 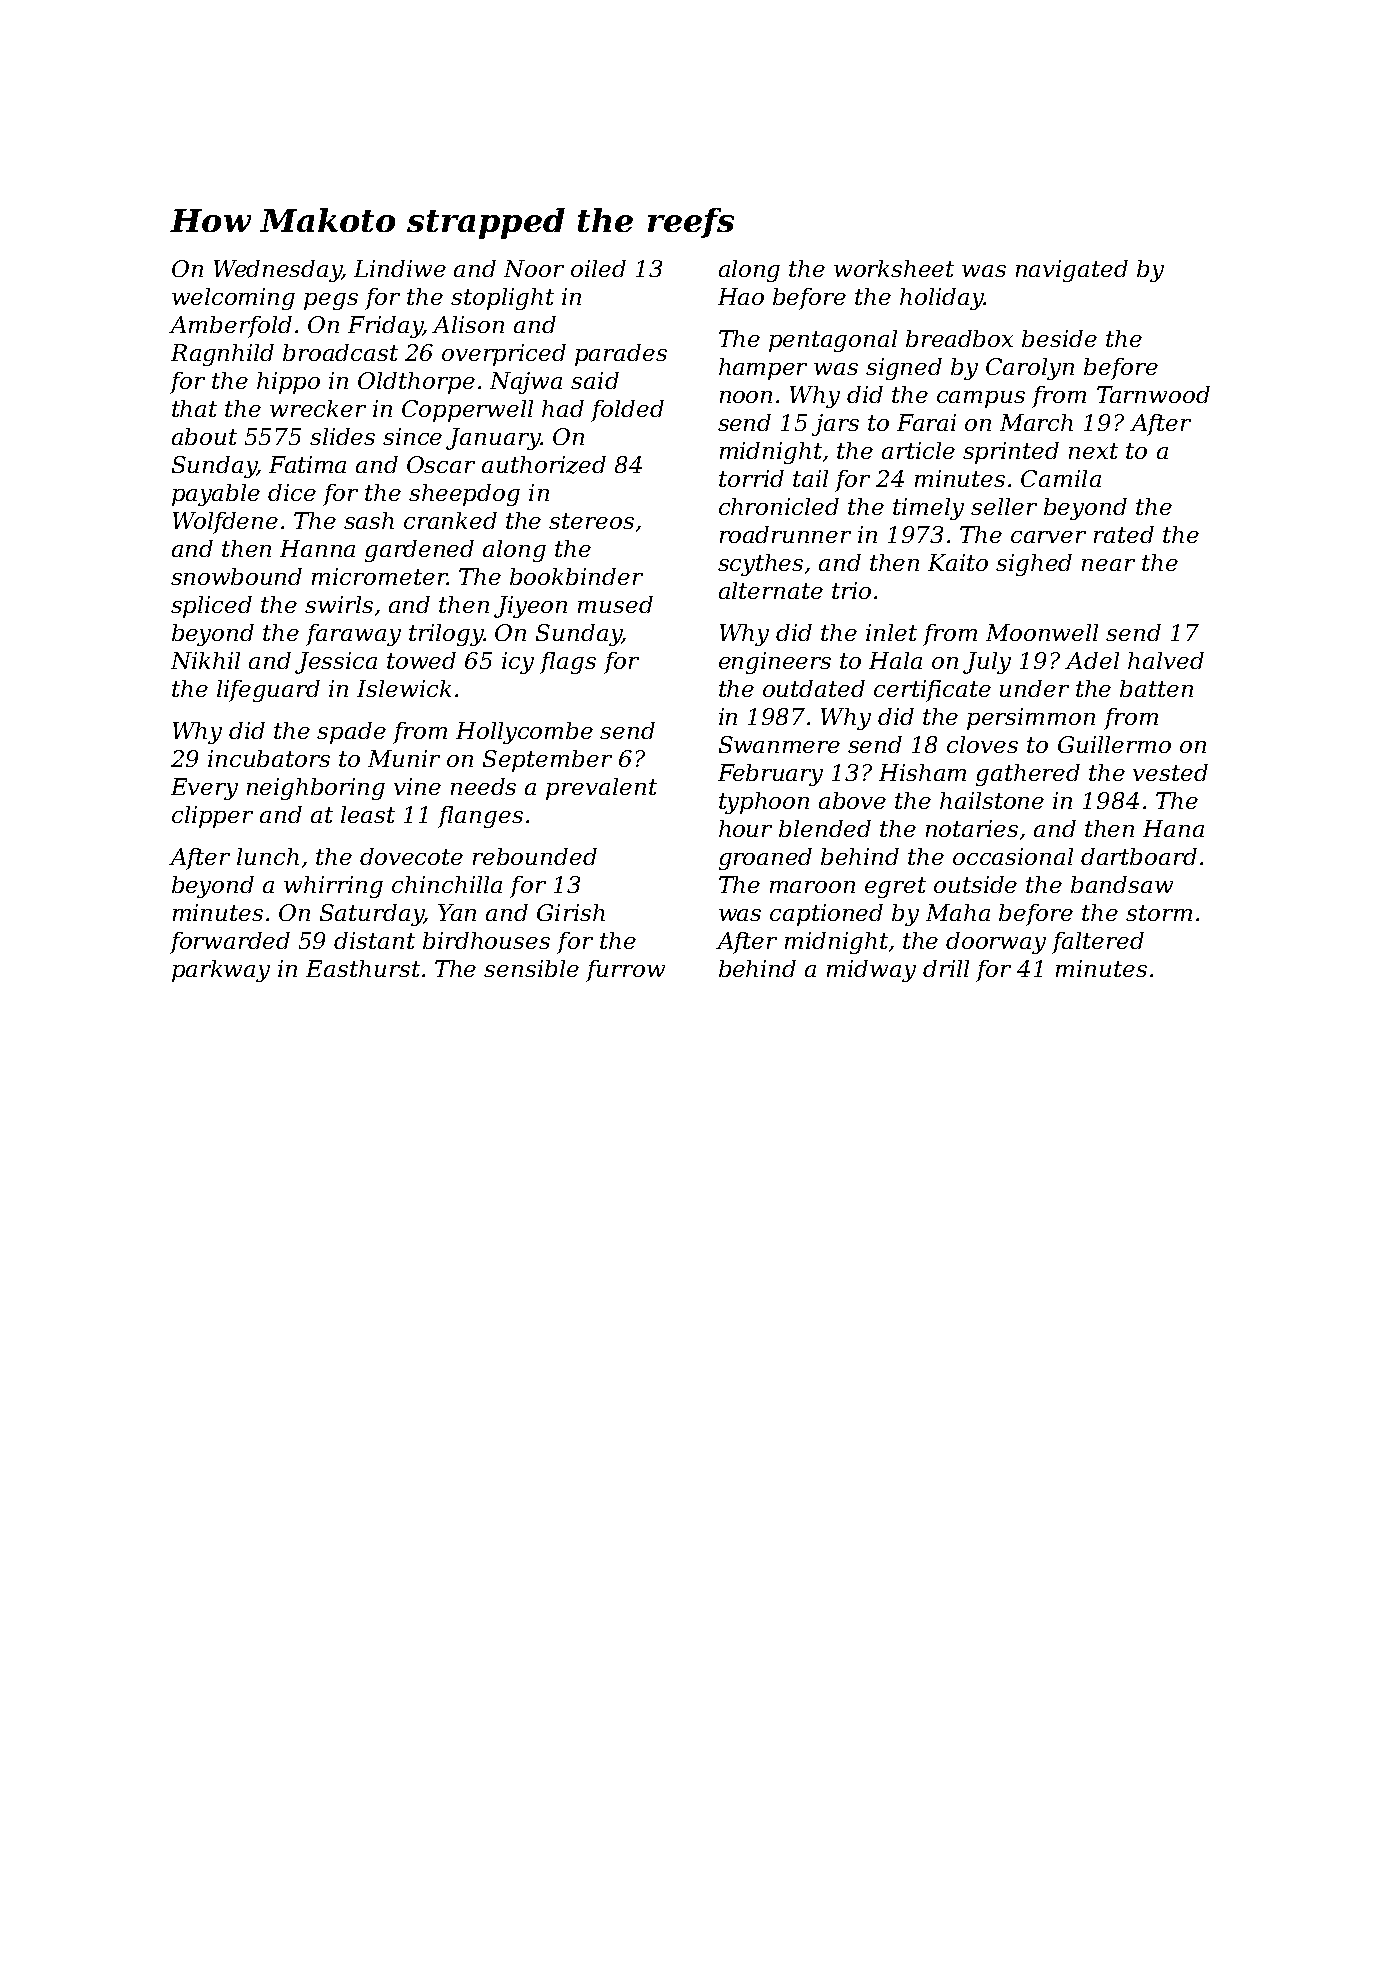 I want to click on flags, so click(x=568, y=663).
